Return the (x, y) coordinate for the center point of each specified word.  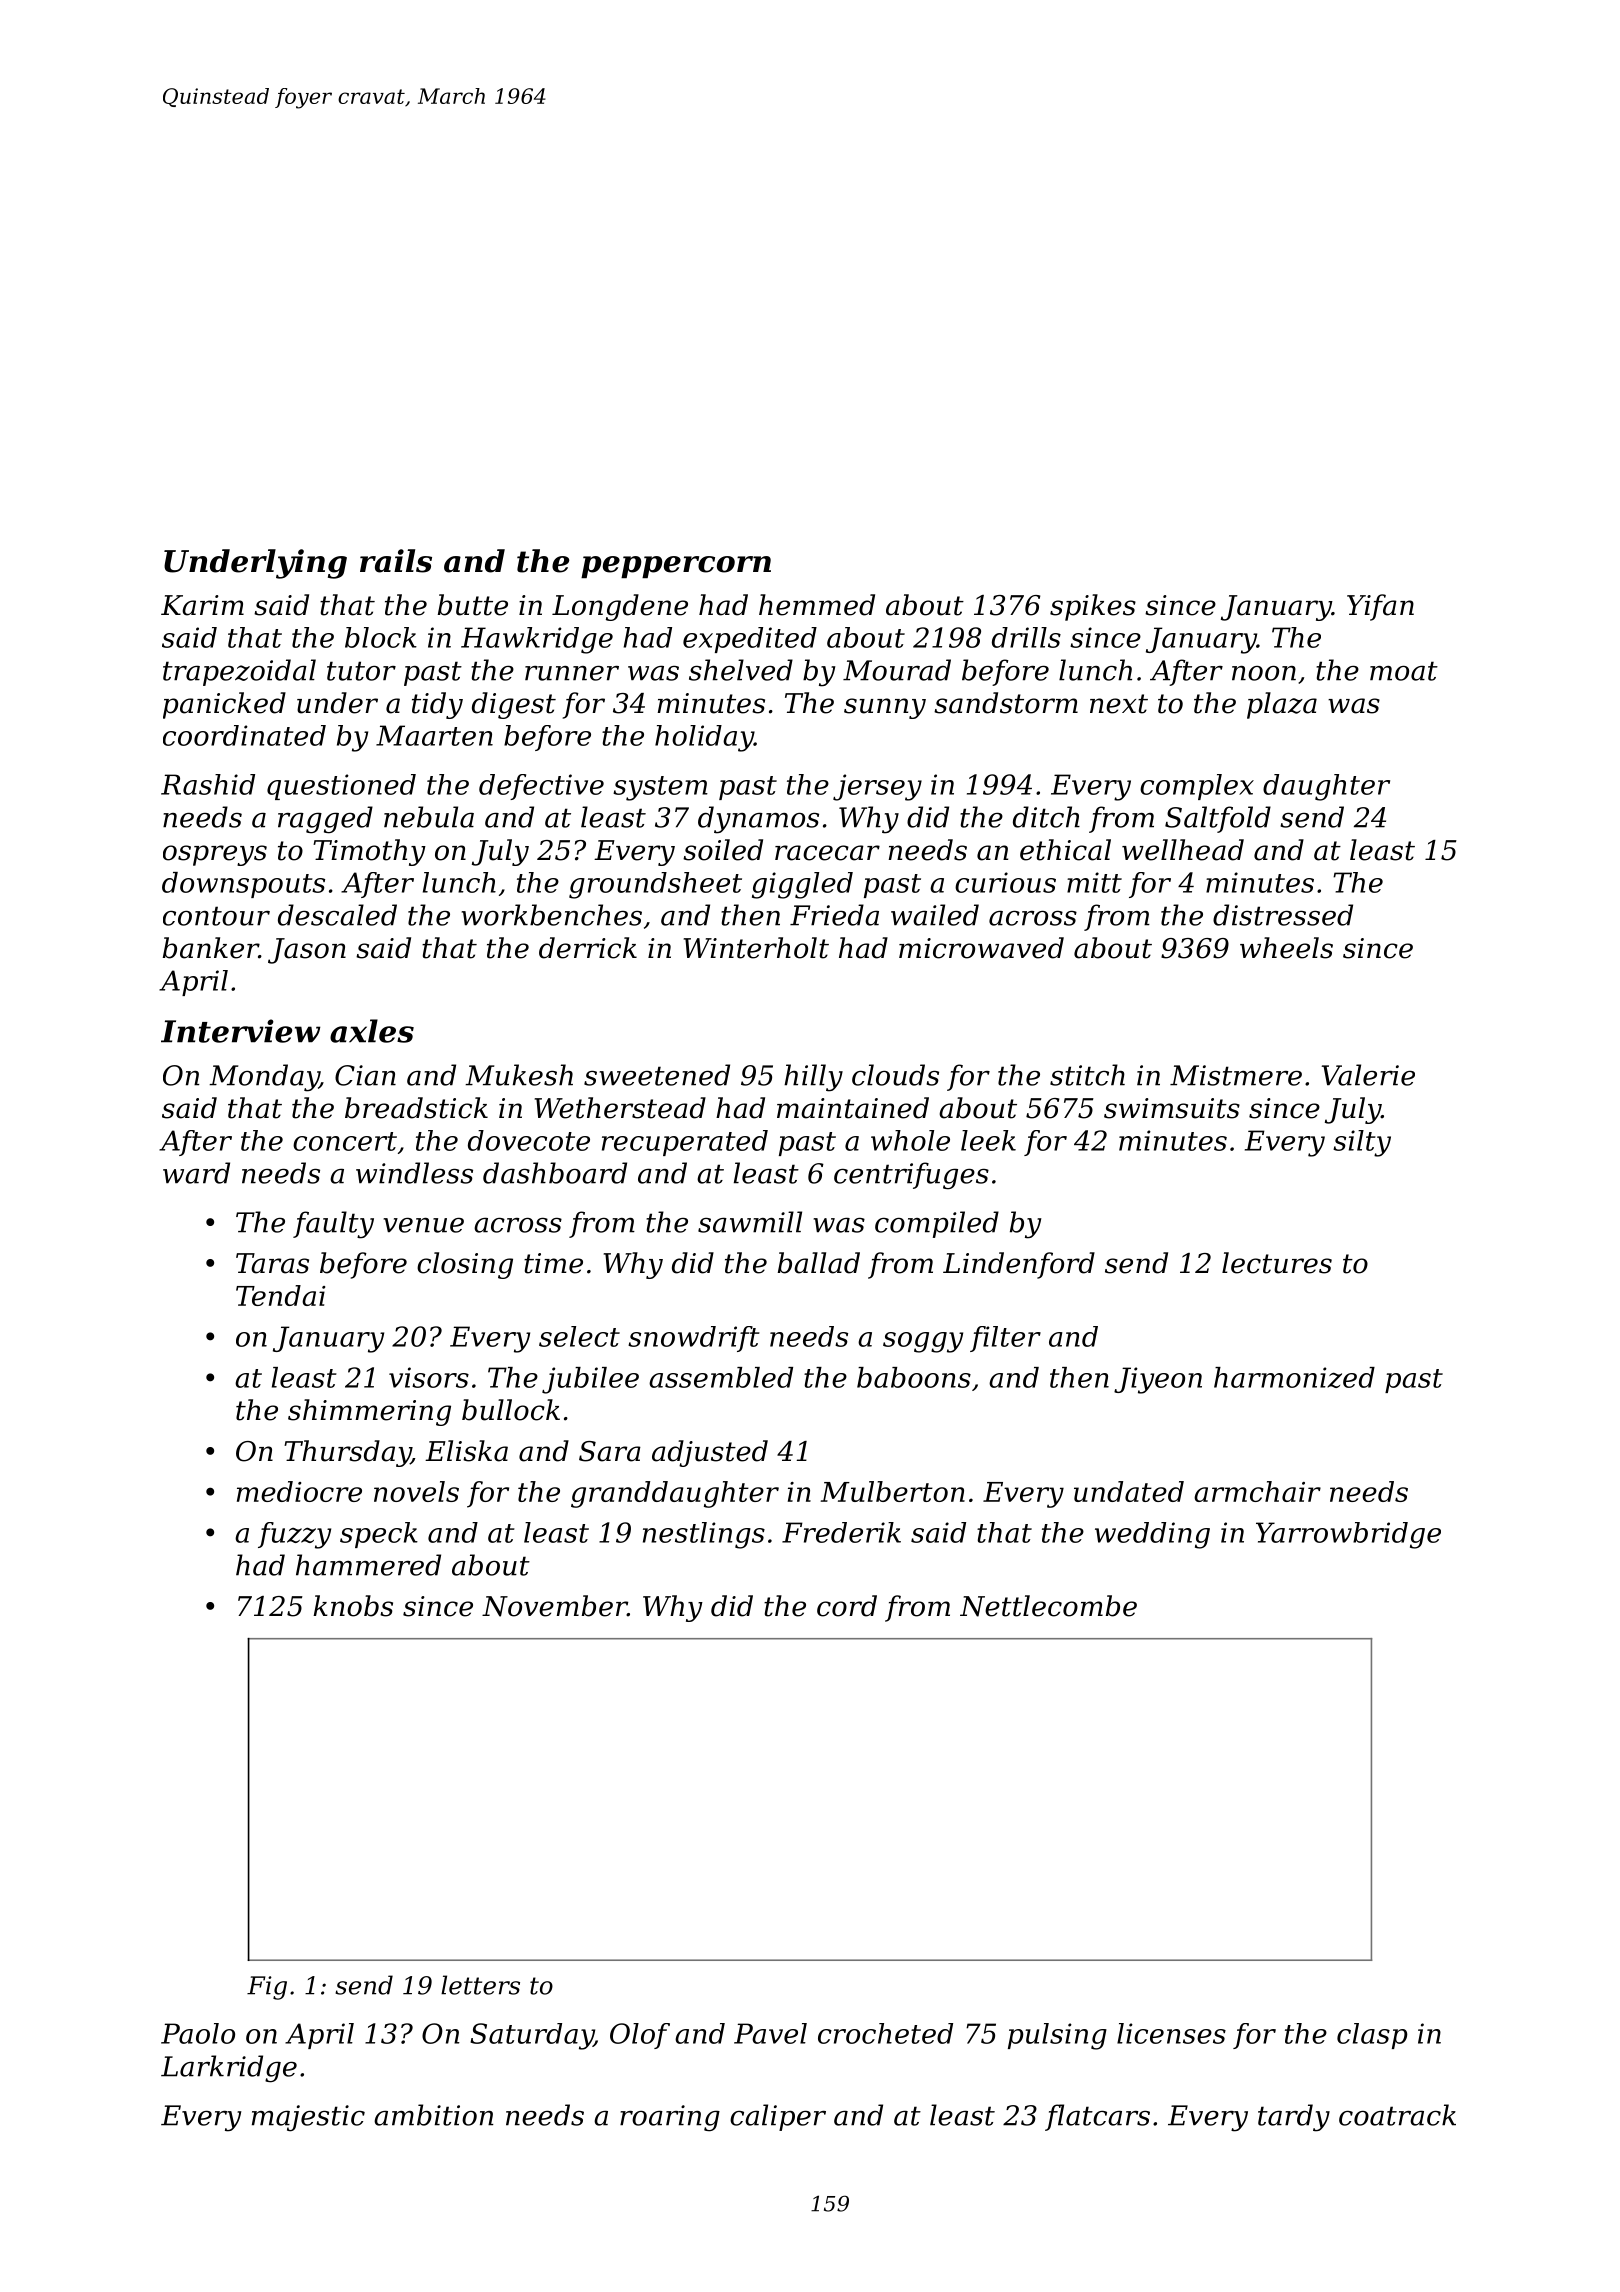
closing (465, 1265)
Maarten (434, 735)
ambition (434, 2115)
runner (572, 673)
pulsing (1057, 2036)
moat (1404, 671)
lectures (1277, 1263)
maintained (853, 1108)
